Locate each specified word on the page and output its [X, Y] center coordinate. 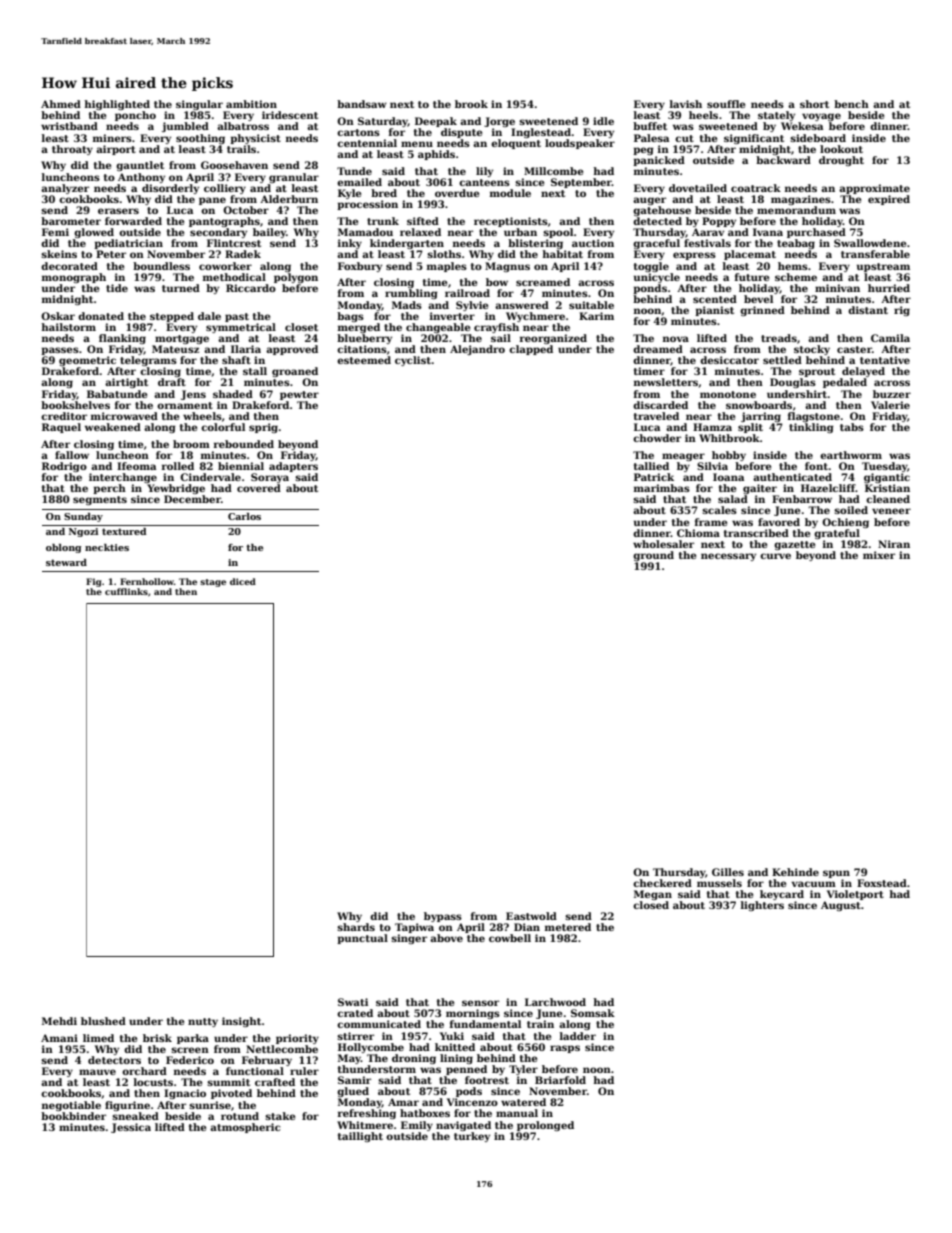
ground [653, 556]
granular [294, 178]
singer [409, 939]
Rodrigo [64, 467]
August [841, 906]
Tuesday [885, 467]
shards [356, 927]
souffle [726, 104]
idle [603, 121]
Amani [59, 1038]
